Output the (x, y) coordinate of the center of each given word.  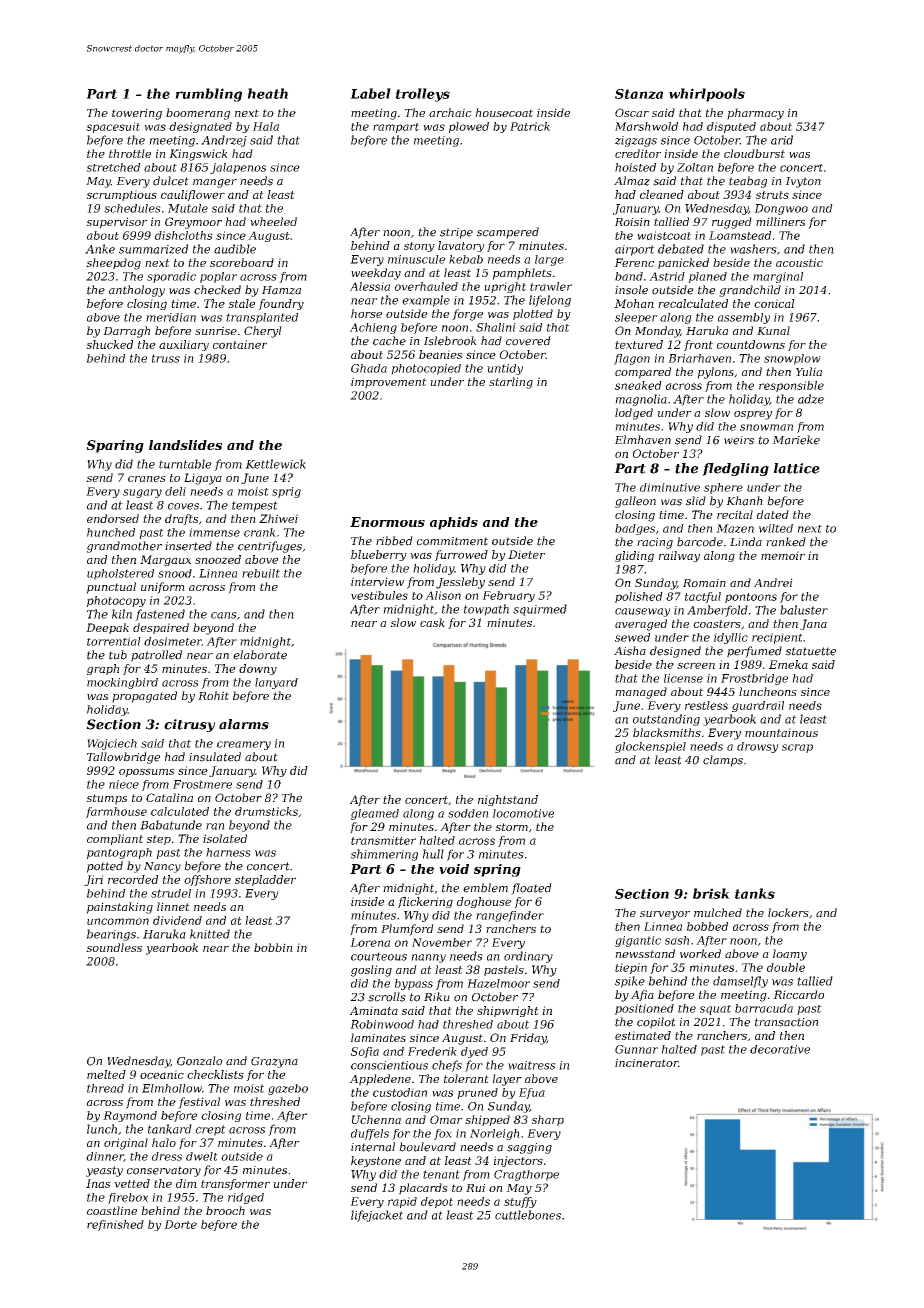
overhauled (426, 286)
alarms (244, 724)
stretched (113, 167)
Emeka (788, 664)
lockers (788, 912)
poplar (218, 277)
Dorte (180, 1224)
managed (641, 693)
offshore (207, 880)
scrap (797, 748)
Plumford (407, 930)
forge (467, 315)
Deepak (107, 628)
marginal (778, 277)
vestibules (379, 595)
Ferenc (634, 262)
